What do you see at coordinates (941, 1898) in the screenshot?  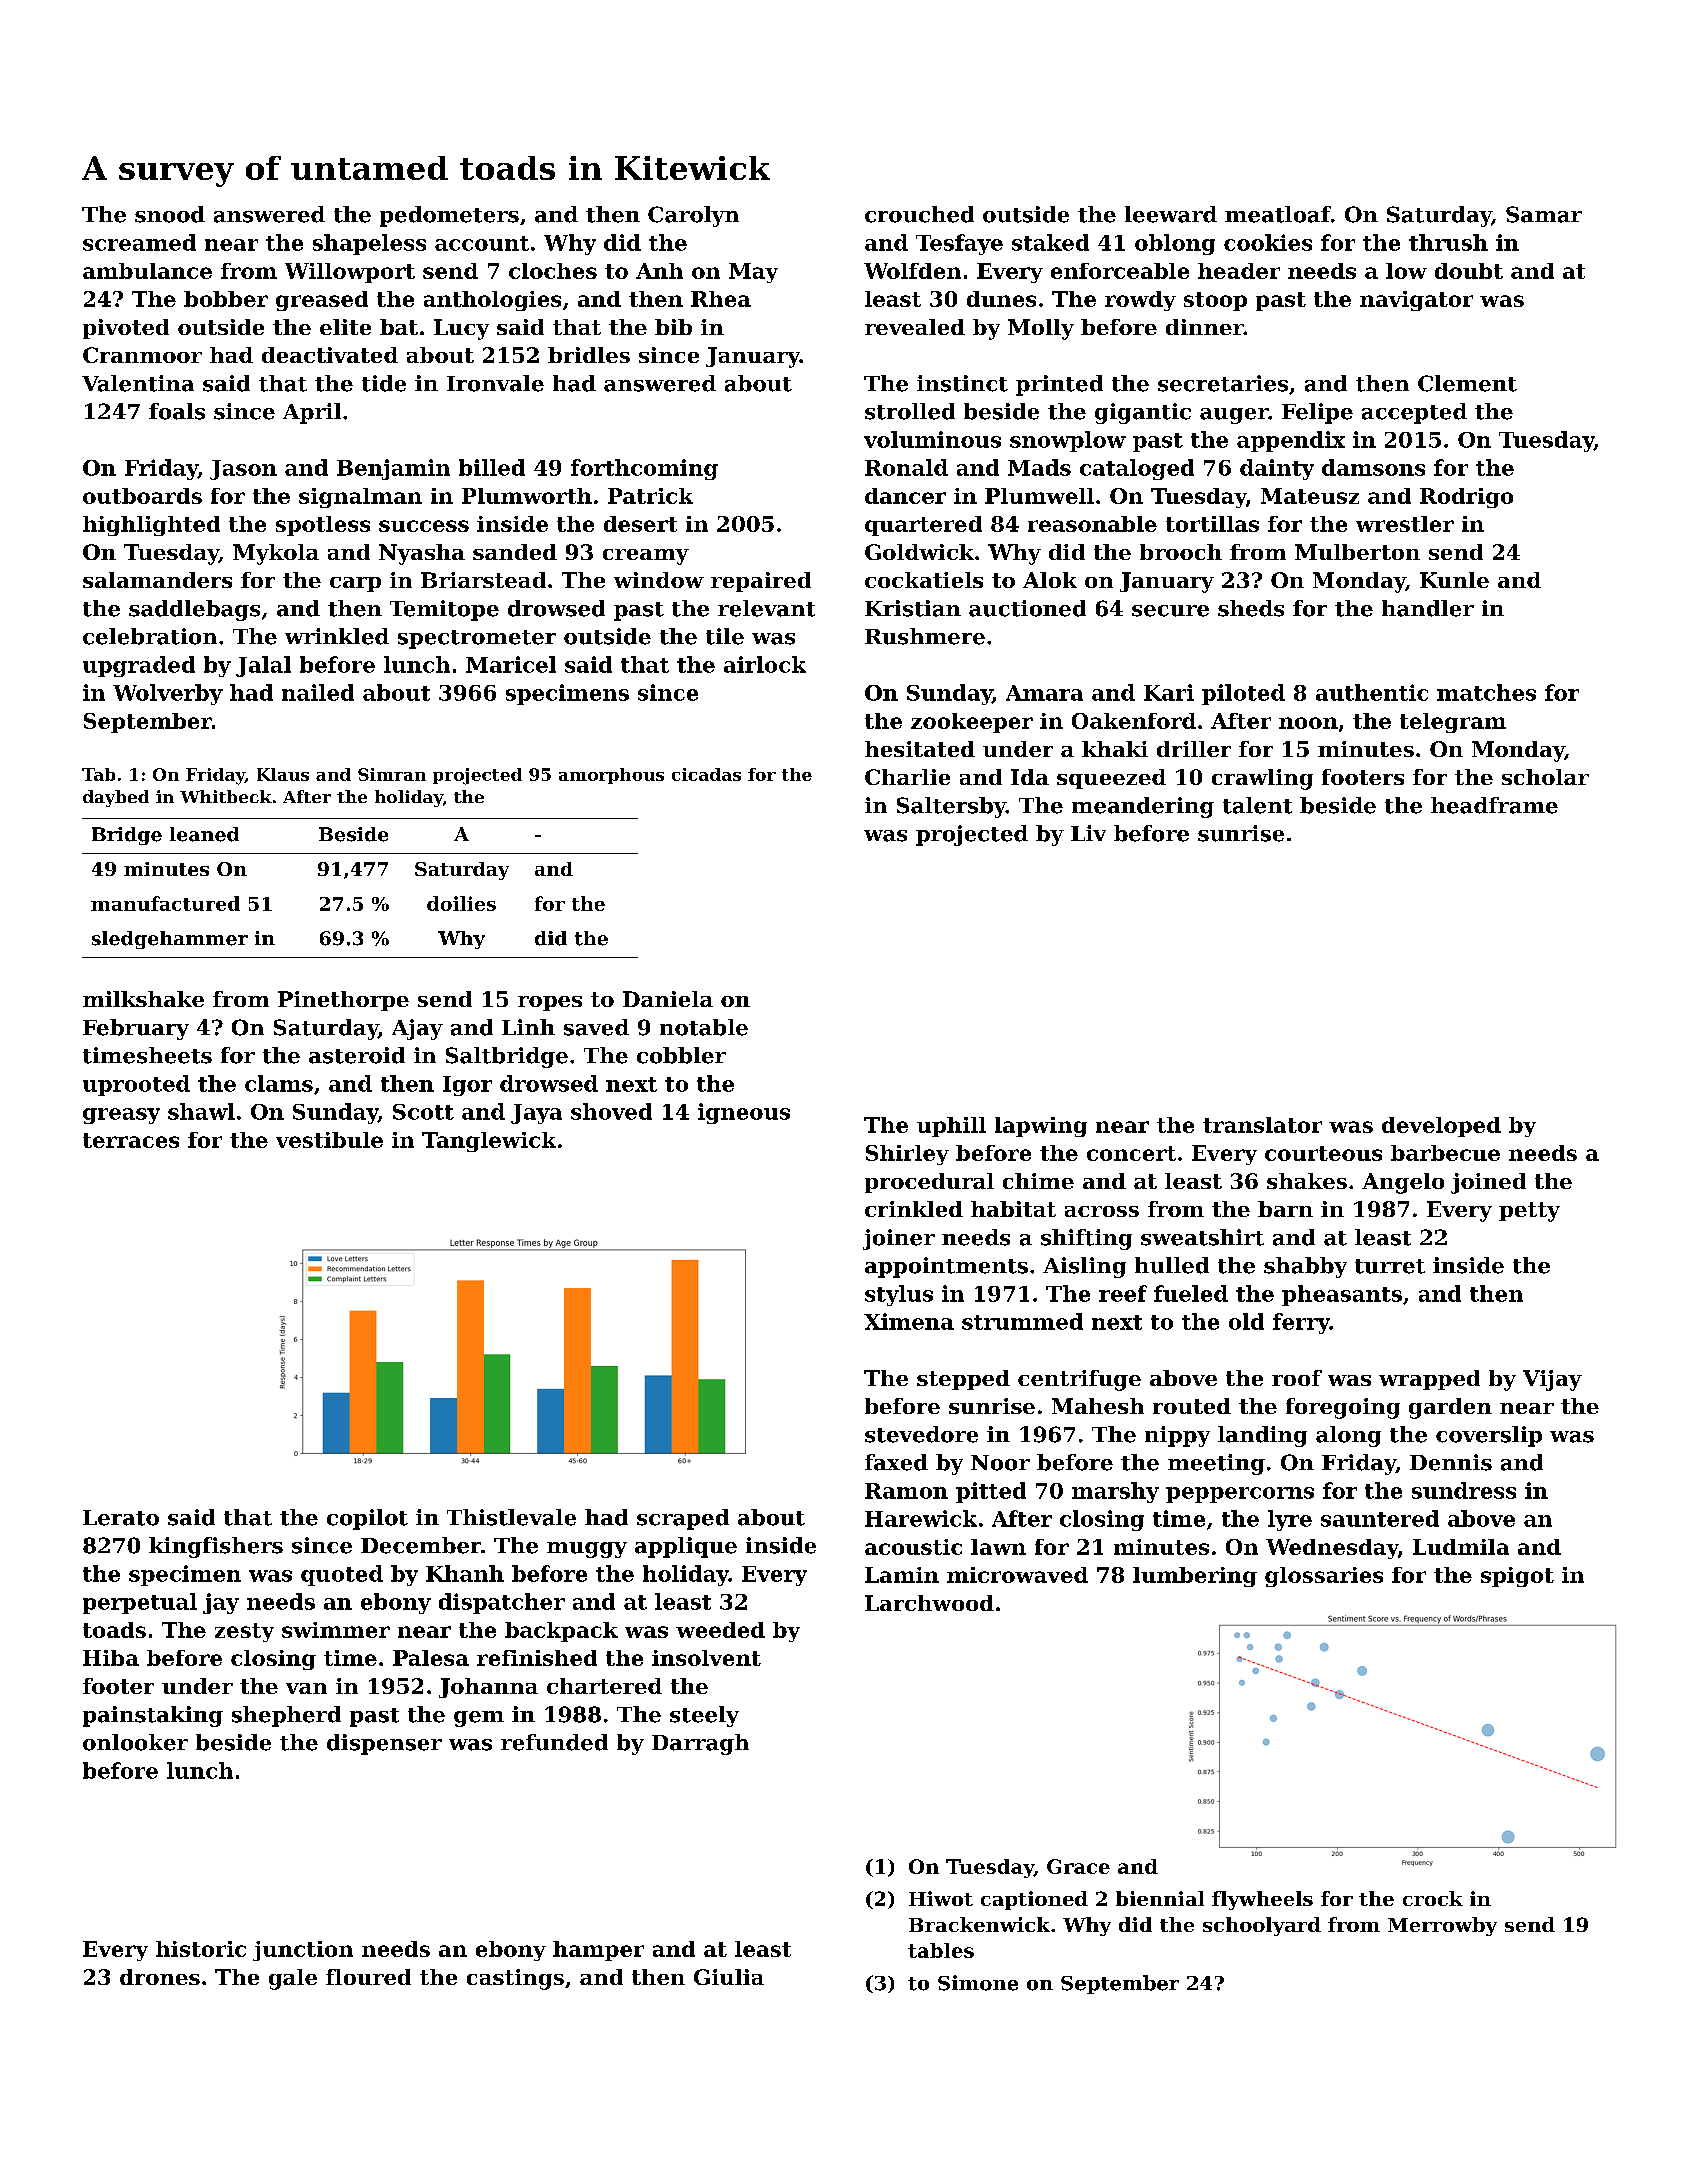 I see `Hiwot` at bounding box center [941, 1898].
